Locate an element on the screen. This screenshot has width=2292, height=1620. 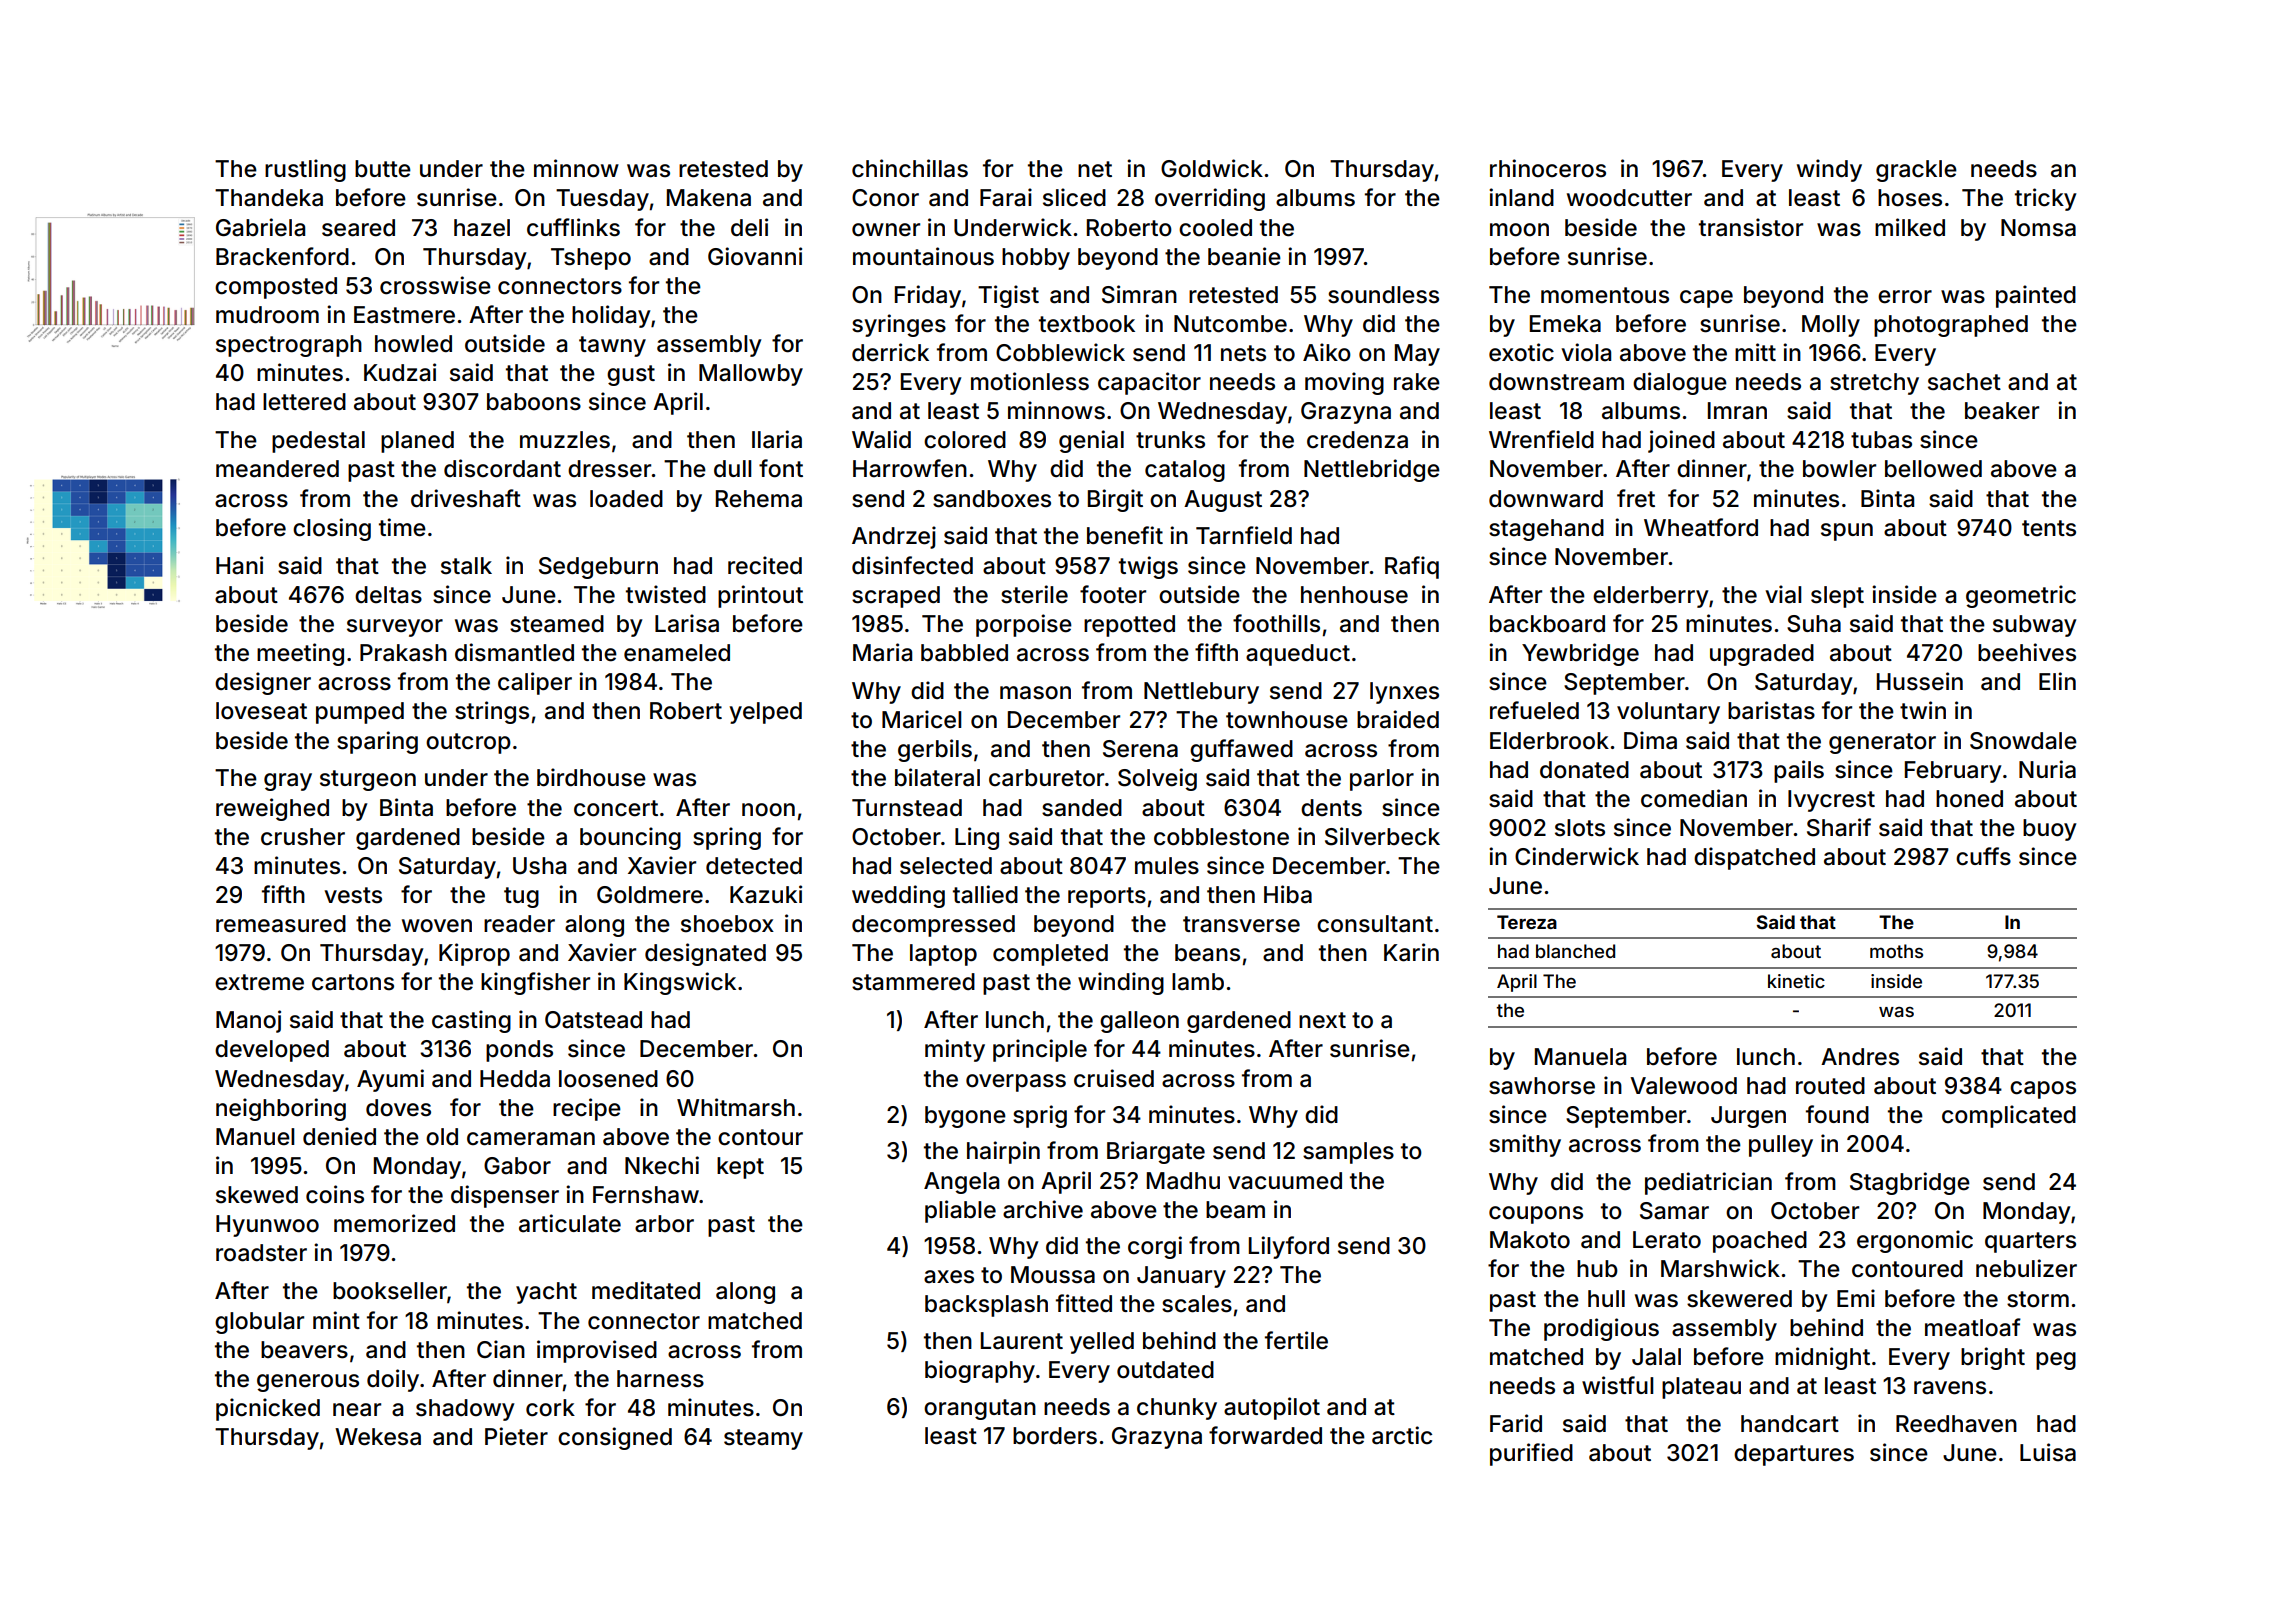
yacht is located at coordinates (546, 1293).
